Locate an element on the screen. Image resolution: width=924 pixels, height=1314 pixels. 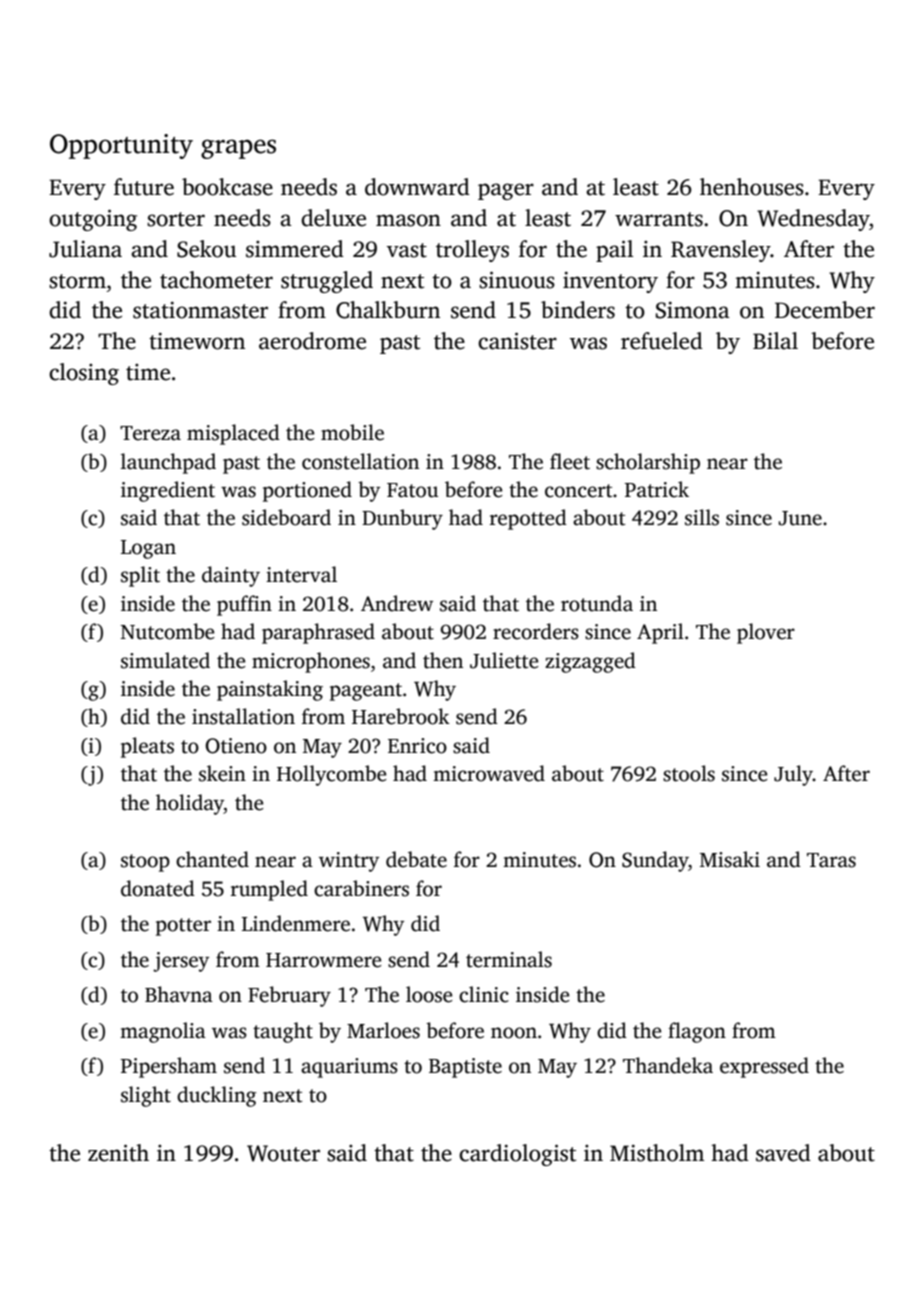
grapes is located at coordinates (238, 149).
